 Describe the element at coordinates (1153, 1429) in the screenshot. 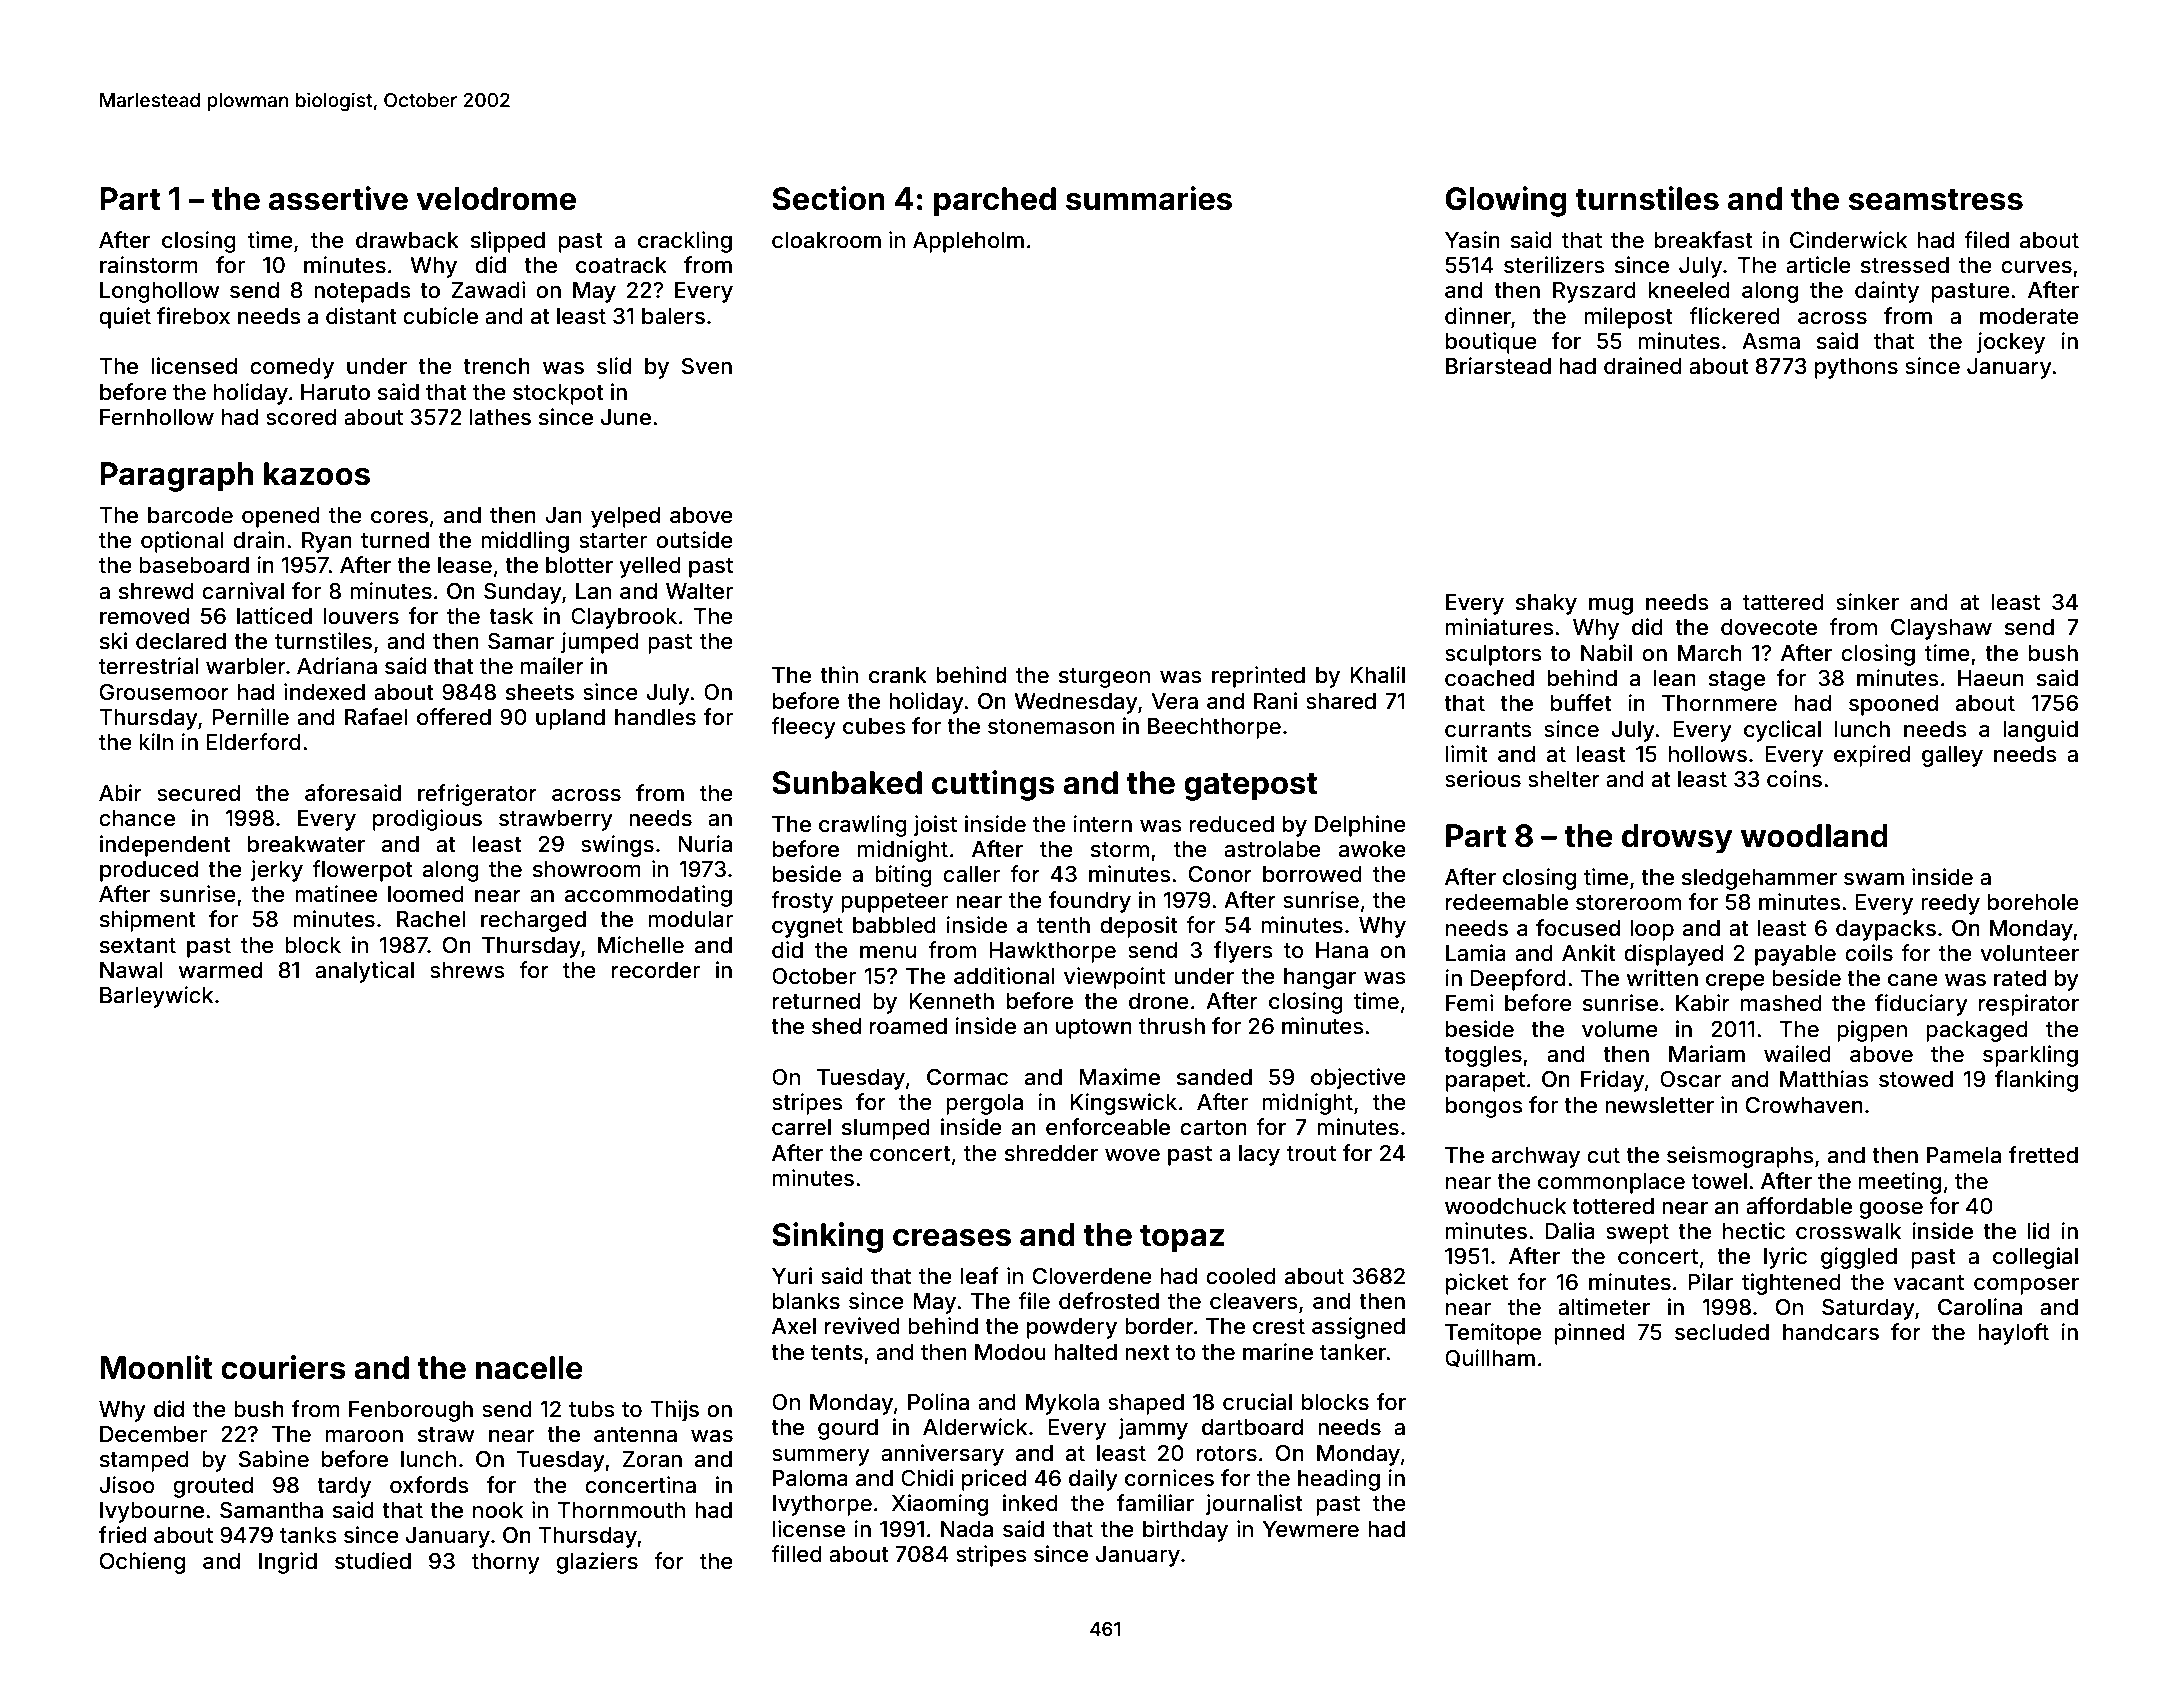

I see `jammy` at that location.
